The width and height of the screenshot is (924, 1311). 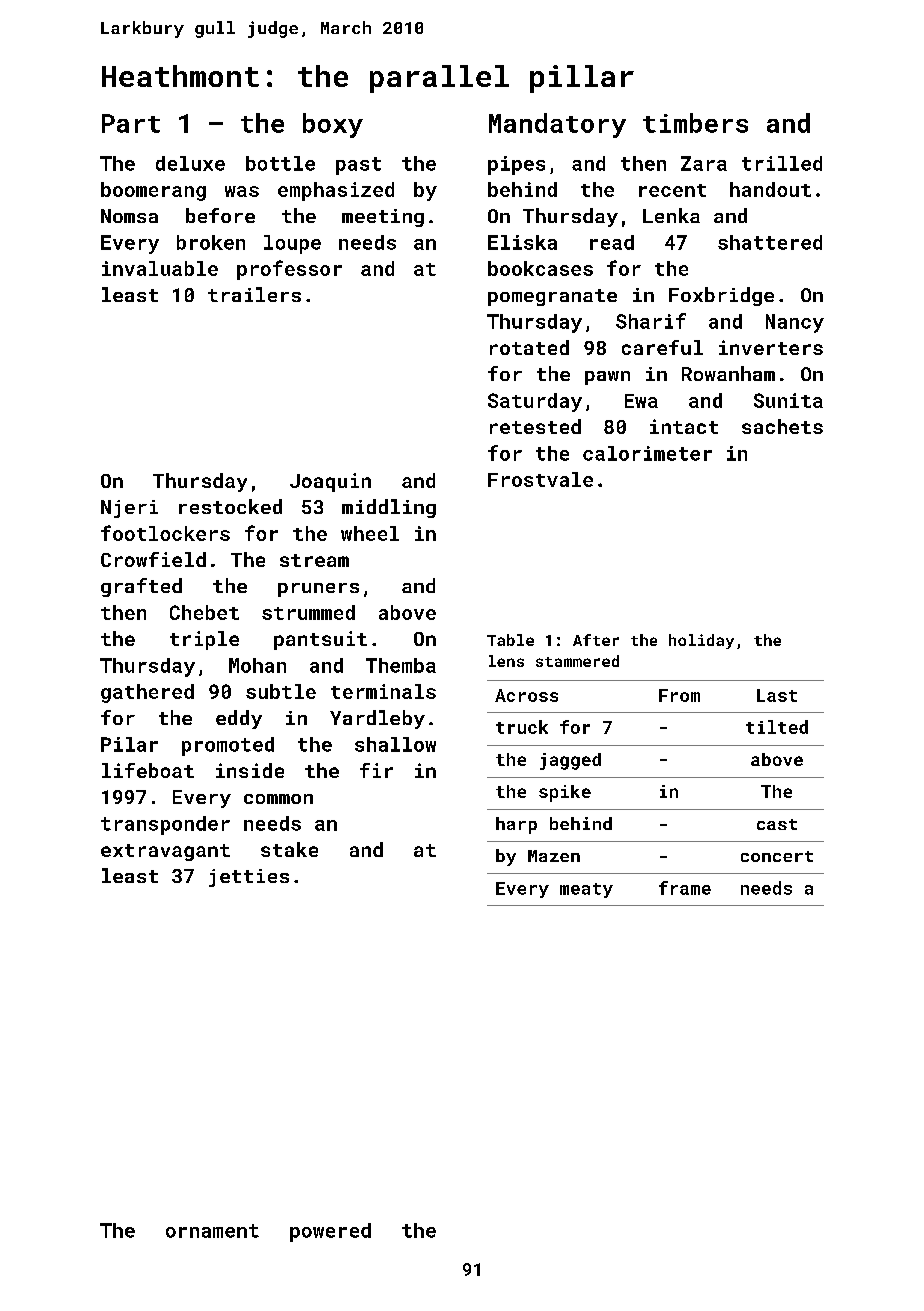 I want to click on sachets, so click(x=782, y=426).
